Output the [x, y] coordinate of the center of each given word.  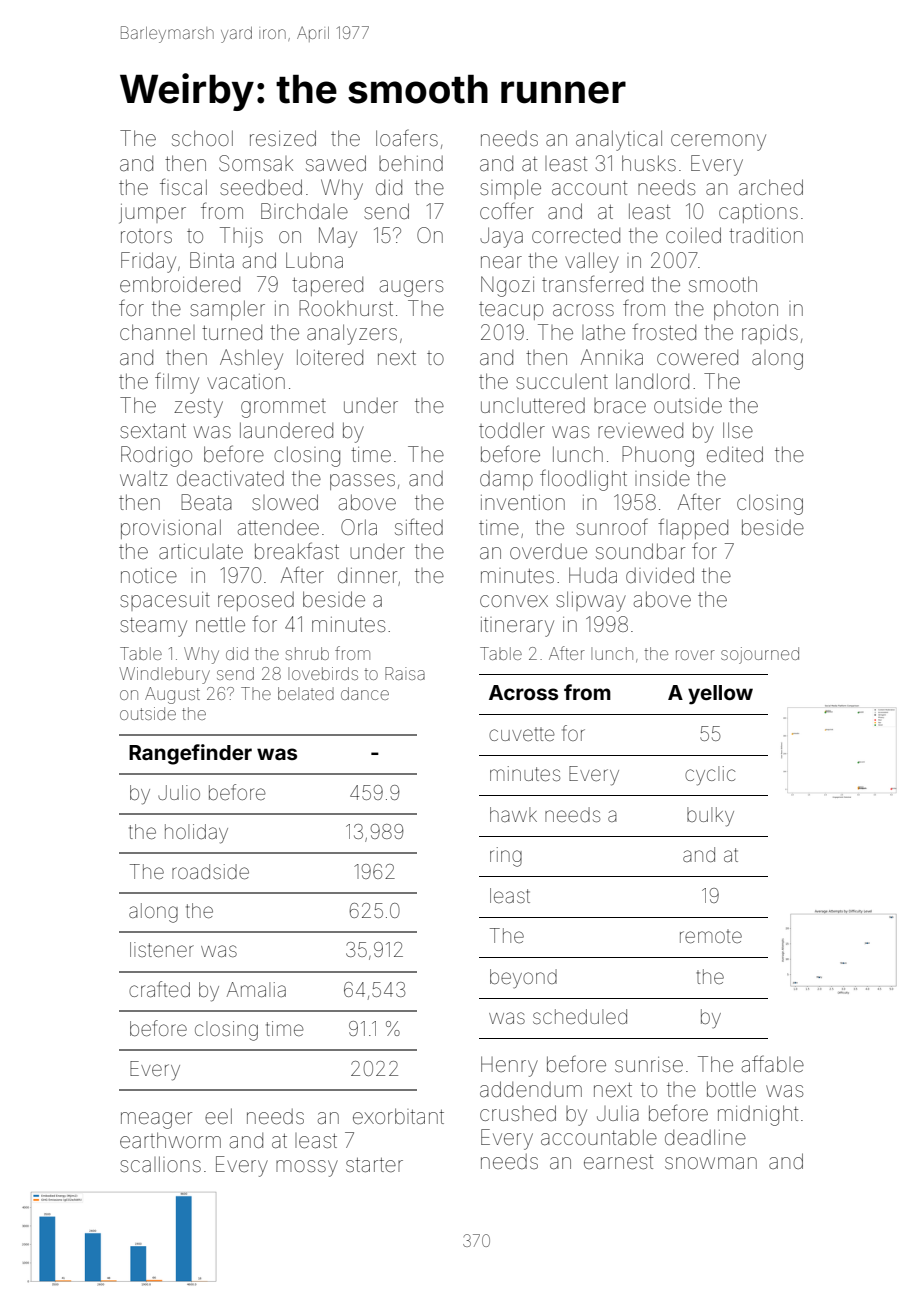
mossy [307, 1168]
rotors [146, 236]
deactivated [230, 479]
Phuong [658, 456]
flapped [693, 528]
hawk [513, 814]
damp [506, 480]
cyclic [710, 776]
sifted [419, 527]
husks [649, 163]
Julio [179, 792]
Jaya [501, 237]
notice [149, 576]
